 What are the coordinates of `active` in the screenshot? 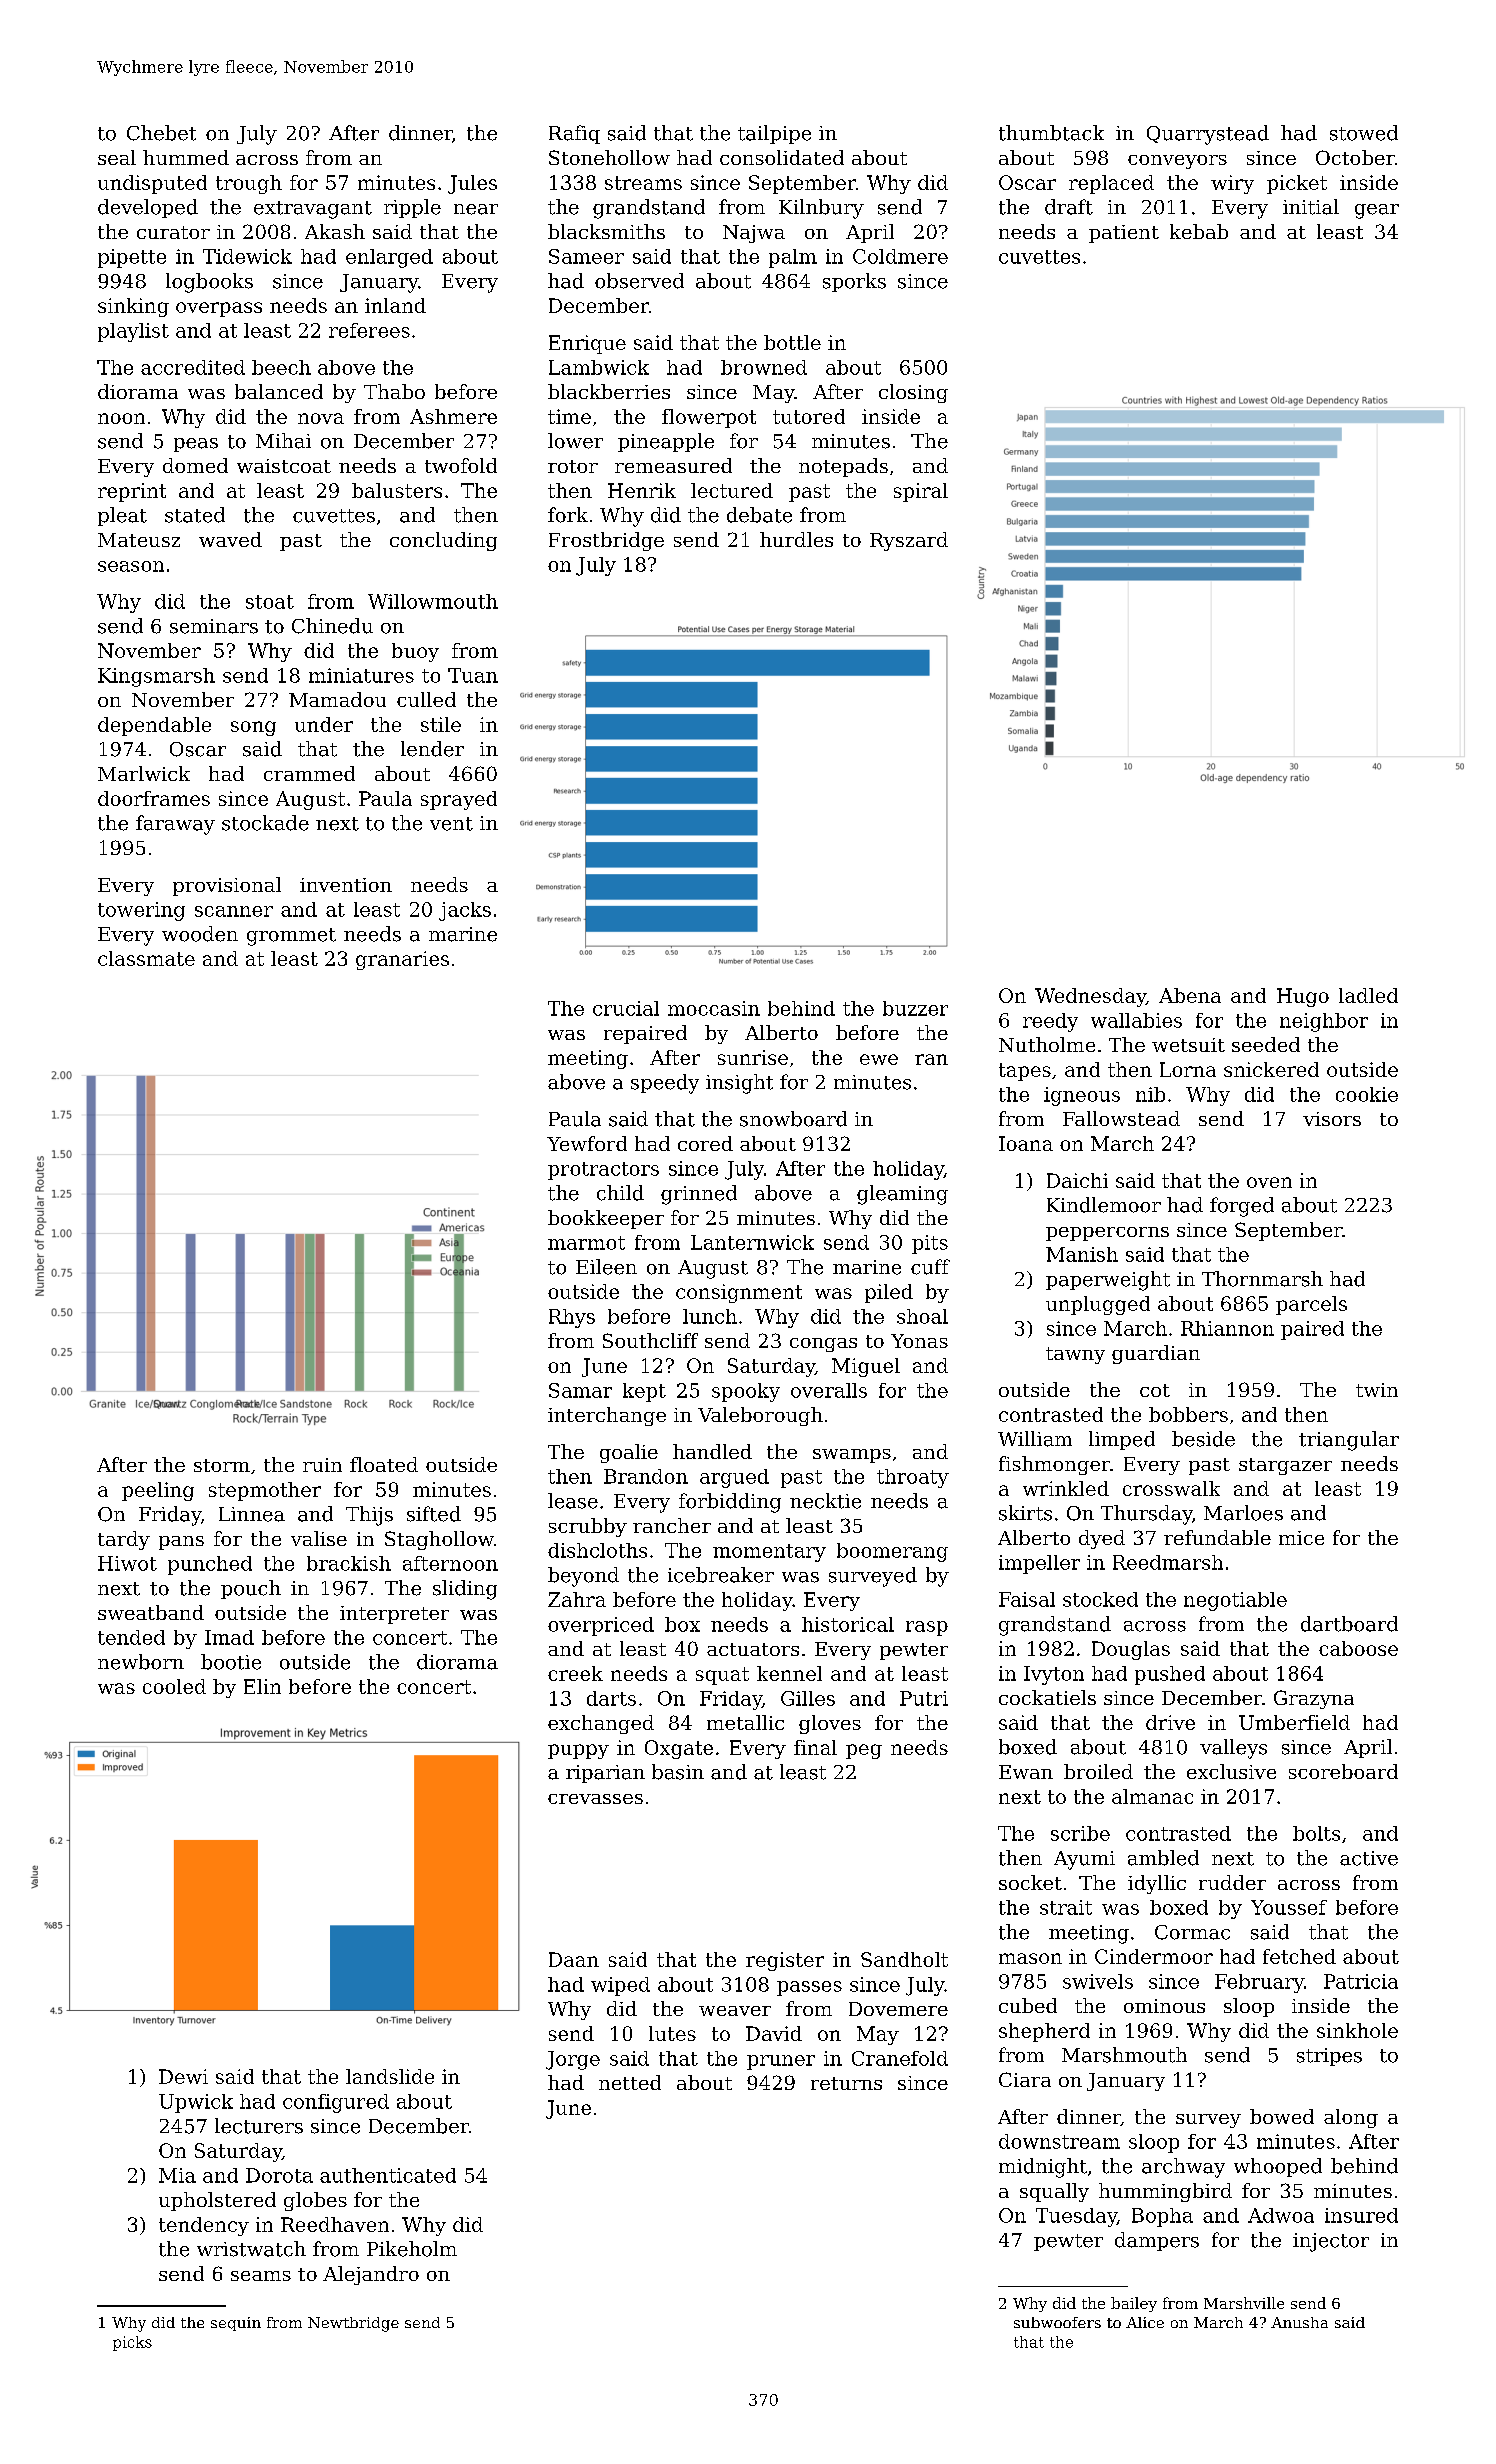 It's located at (1369, 1858).
